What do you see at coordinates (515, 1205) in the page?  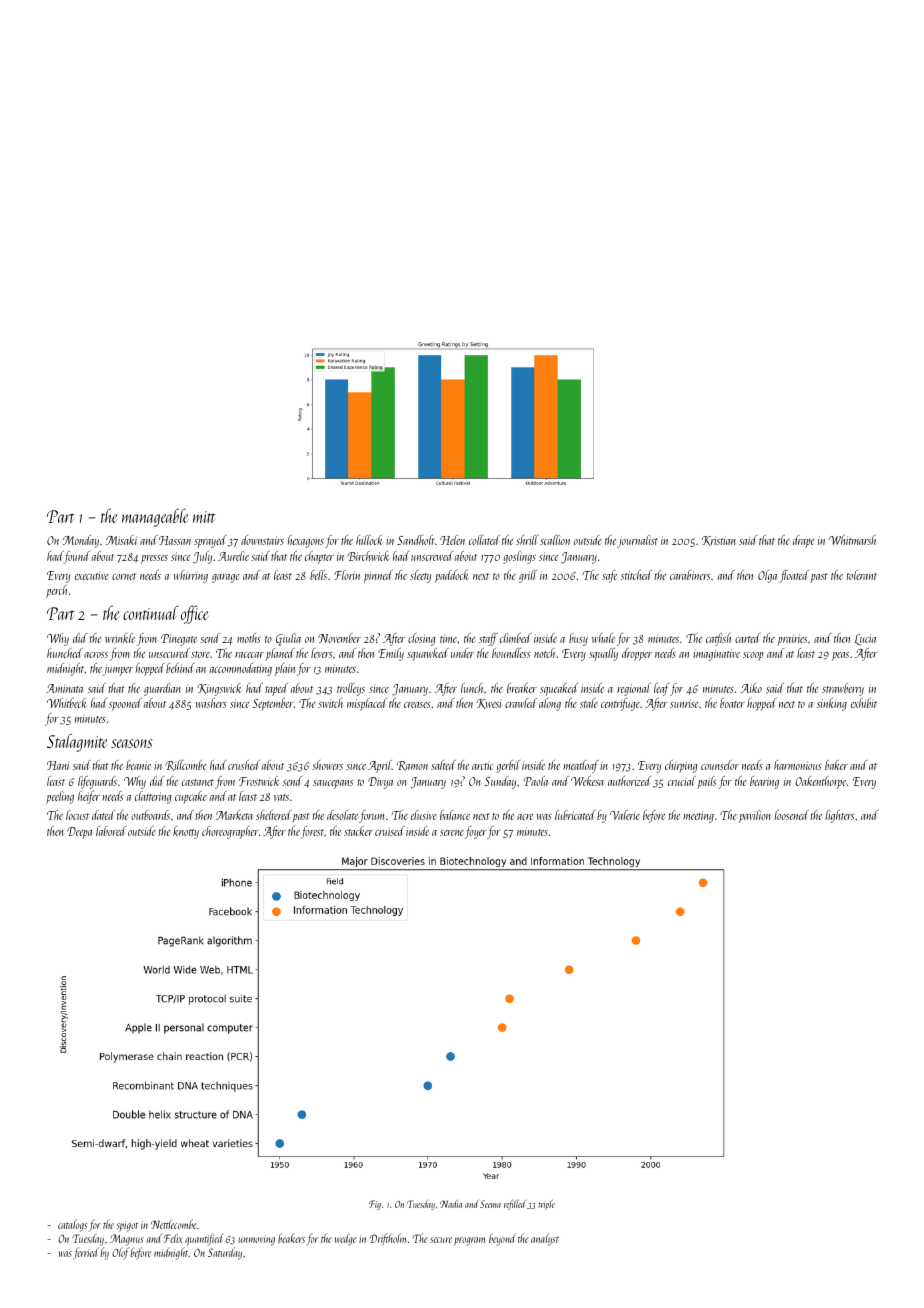 I see `refilled` at bounding box center [515, 1205].
